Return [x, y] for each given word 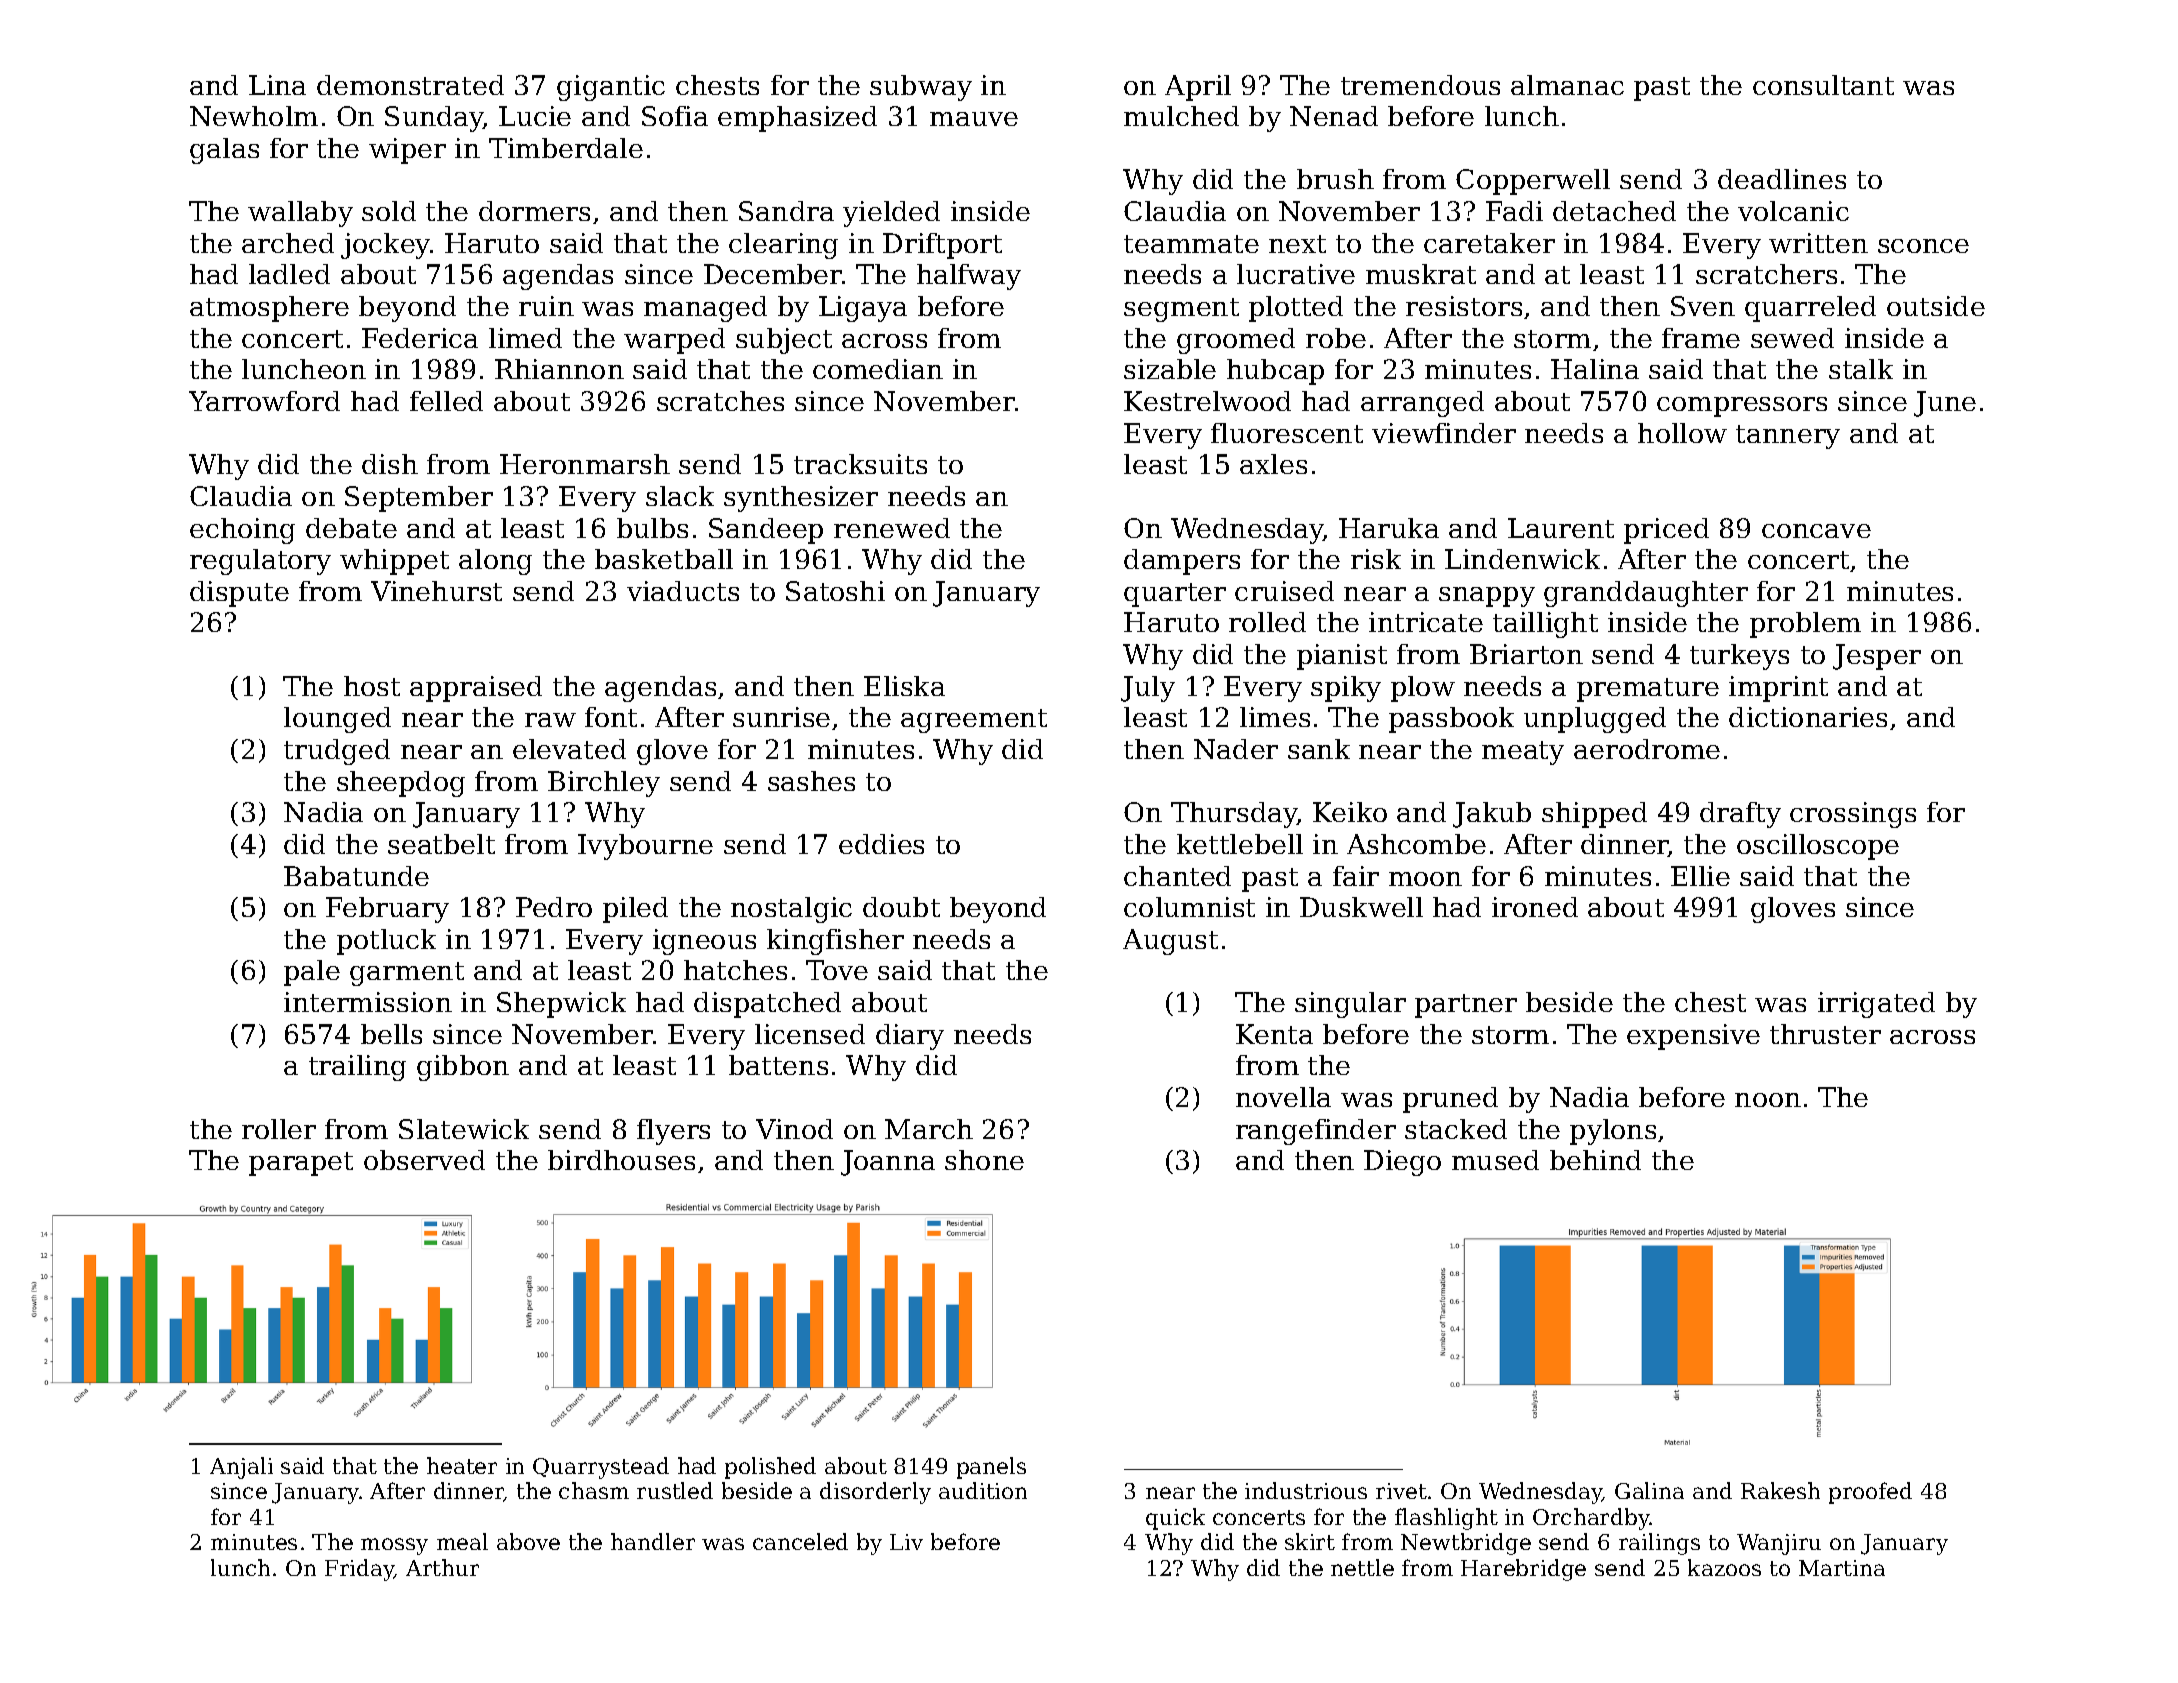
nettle [1362, 1567]
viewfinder [1444, 433]
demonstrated [410, 85]
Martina [1842, 1568]
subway [921, 88]
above [528, 1541]
